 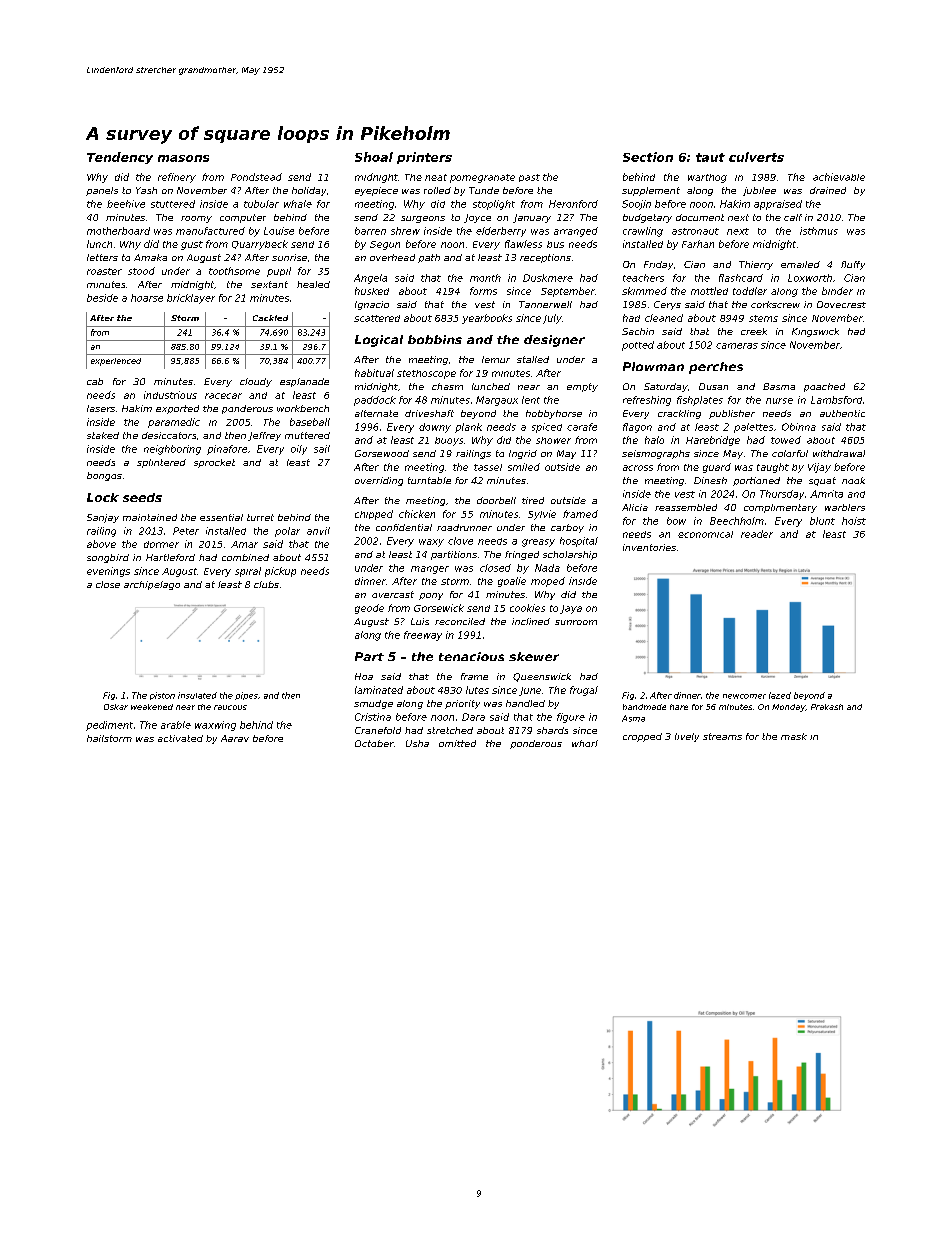 What do you see at coordinates (424, 158) in the screenshot?
I see `printers` at bounding box center [424, 158].
